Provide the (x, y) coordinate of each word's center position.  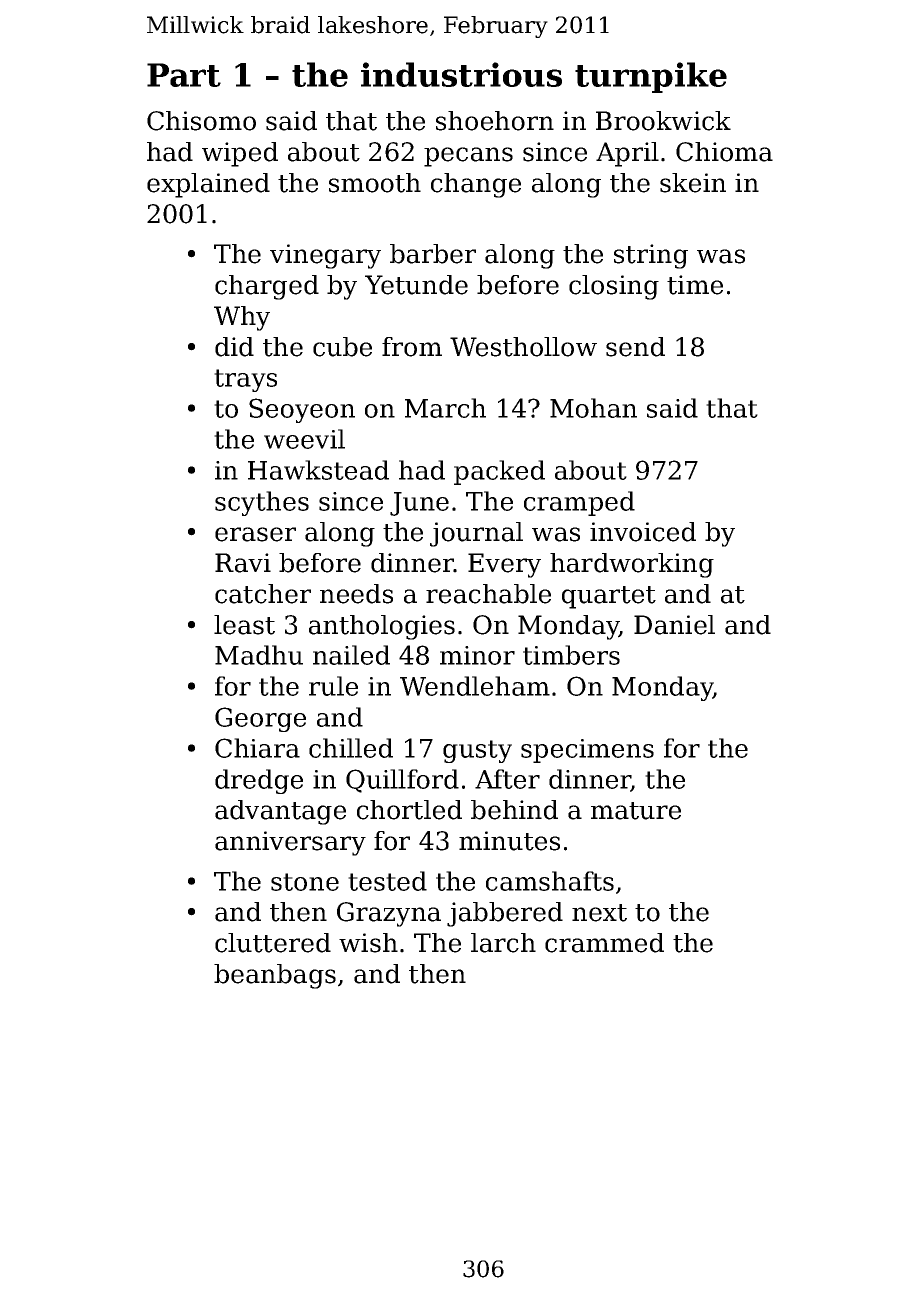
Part (184, 75)
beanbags (275, 976)
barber (433, 254)
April (627, 154)
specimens (587, 751)
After (507, 779)
